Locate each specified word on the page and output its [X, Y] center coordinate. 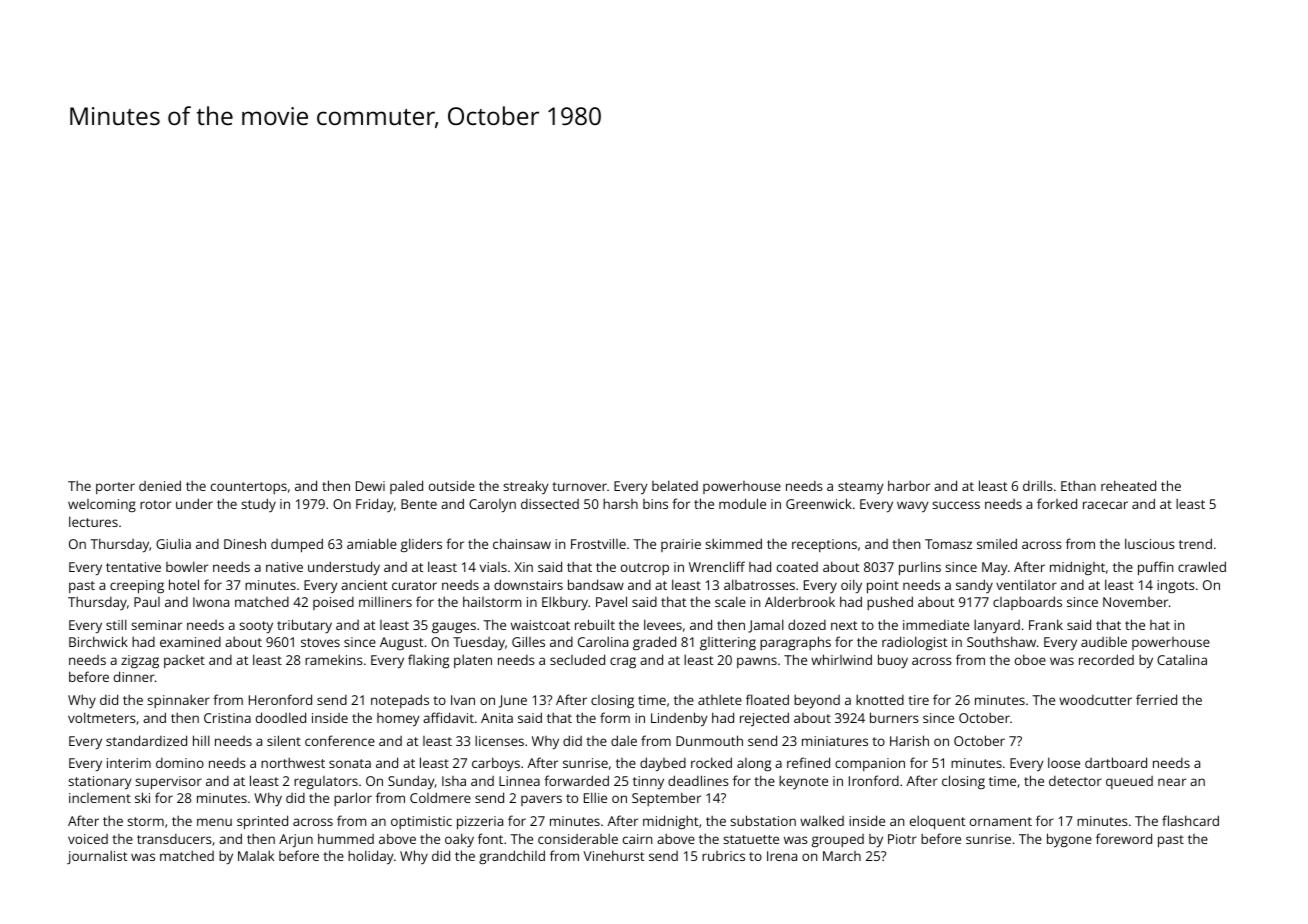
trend [1195, 543]
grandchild [512, 857]
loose [1064, 762]
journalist [97, 857]
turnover [579, 486]
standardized [146, 740]
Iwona [211, 602]
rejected [764, 719]
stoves [320, 642]
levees [663, 624]
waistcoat [540, 625]
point [883, 587]
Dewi [370, 486]
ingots [1176, 586]
